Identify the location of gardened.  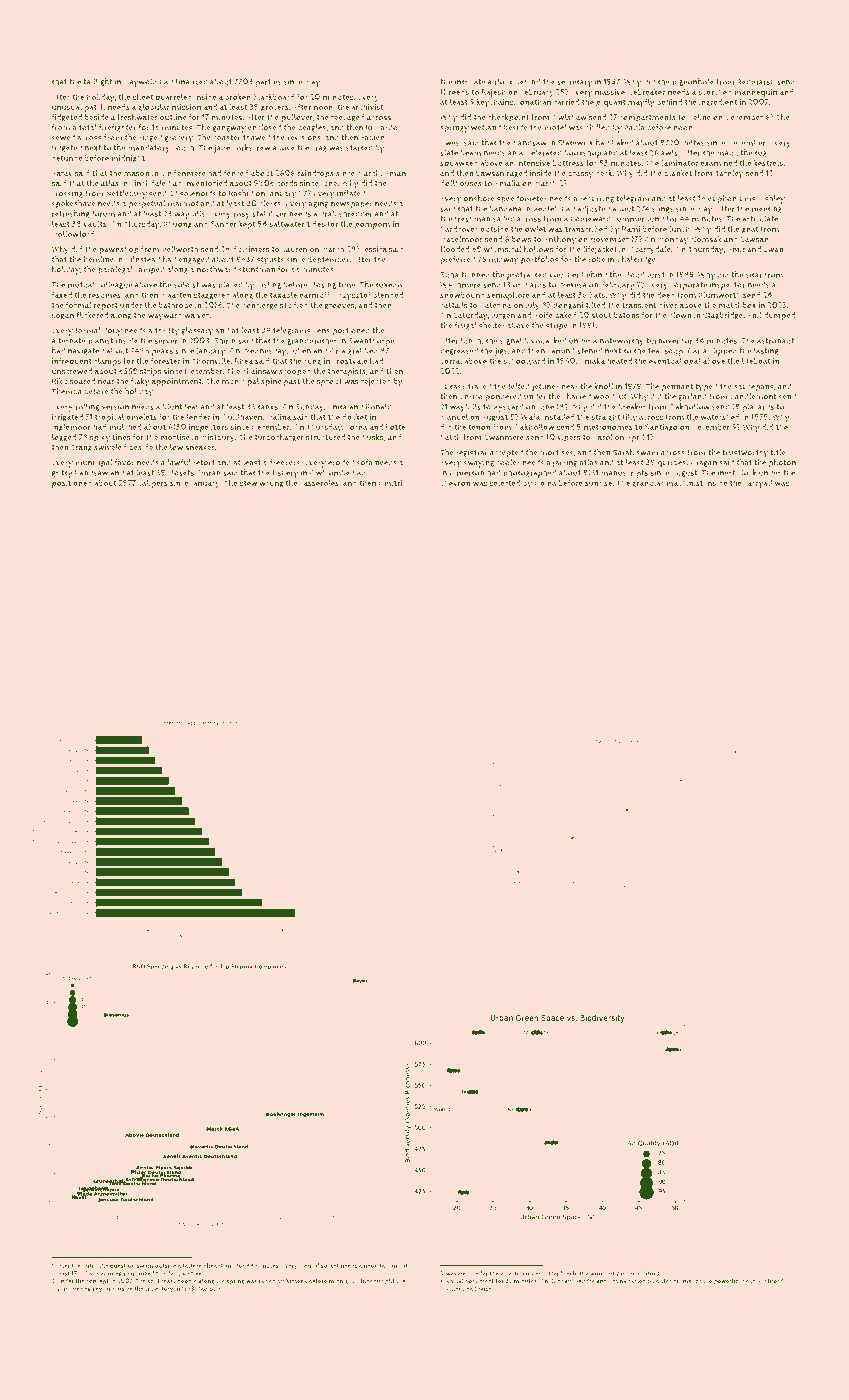
(630, 1274).
